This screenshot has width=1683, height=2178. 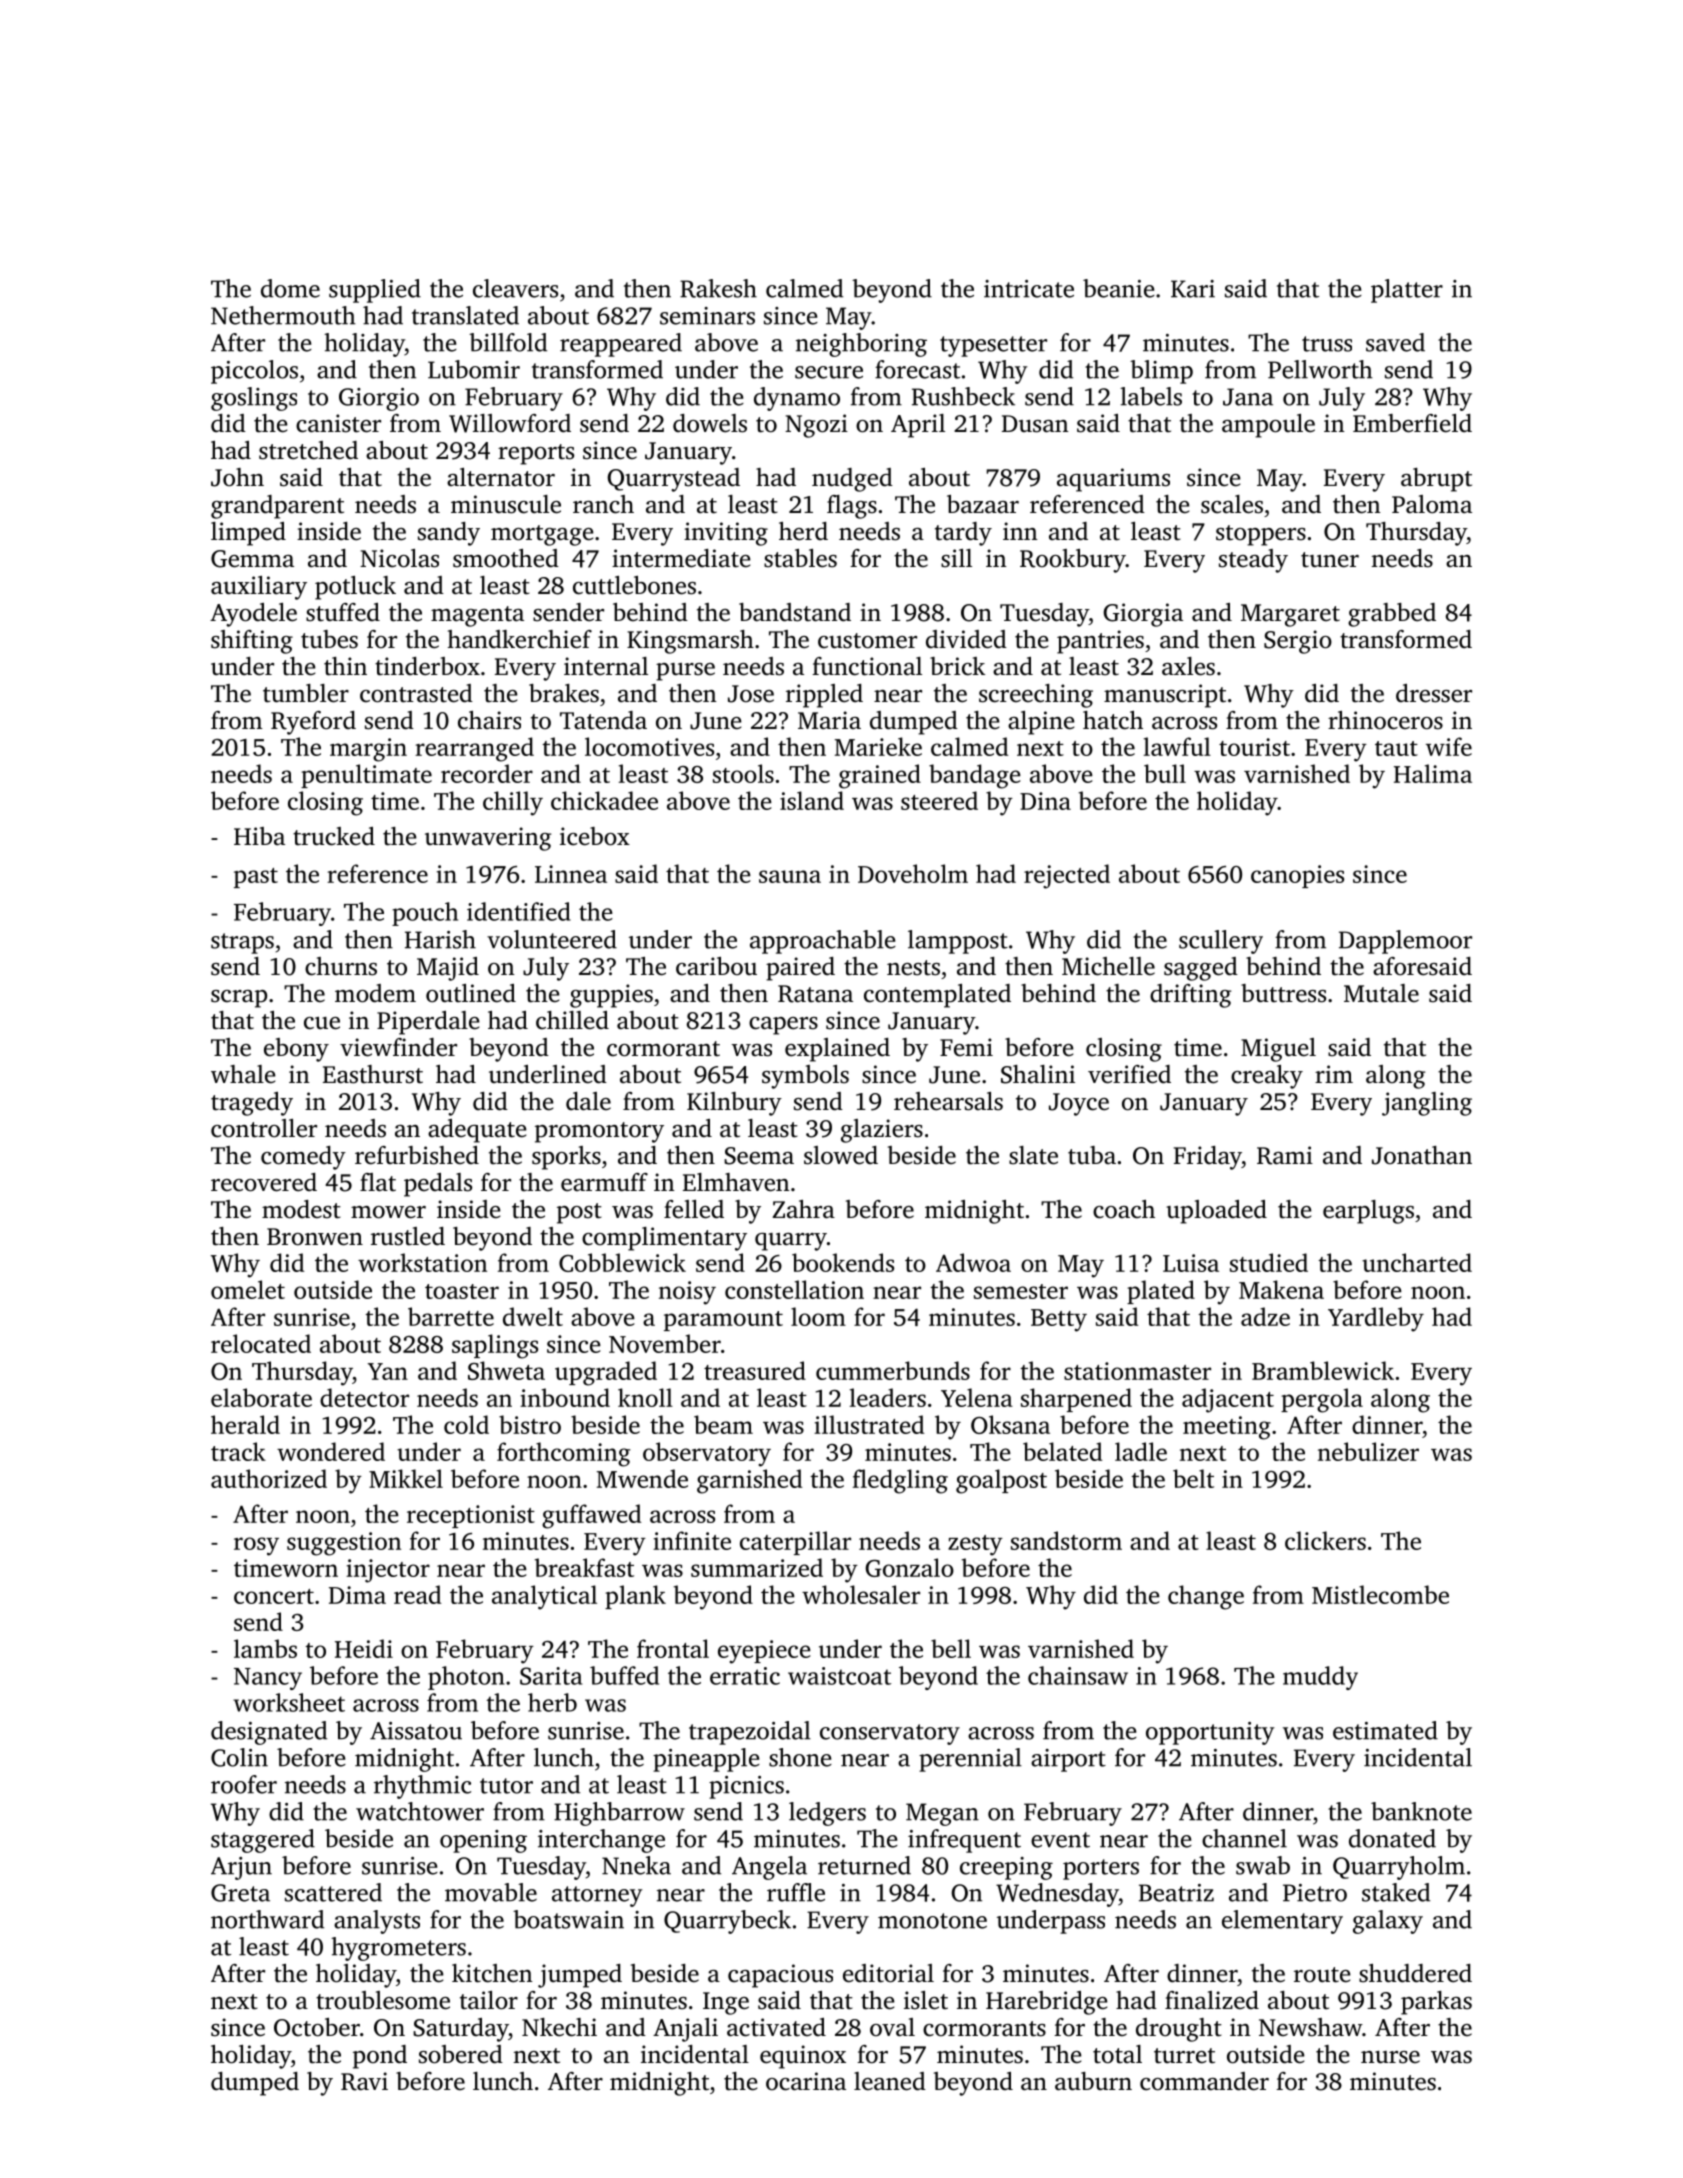 What do you see at coordinates (1320, 369) in the screenshot?
I see `Pellworth` at bounding box center [1320, 369].
